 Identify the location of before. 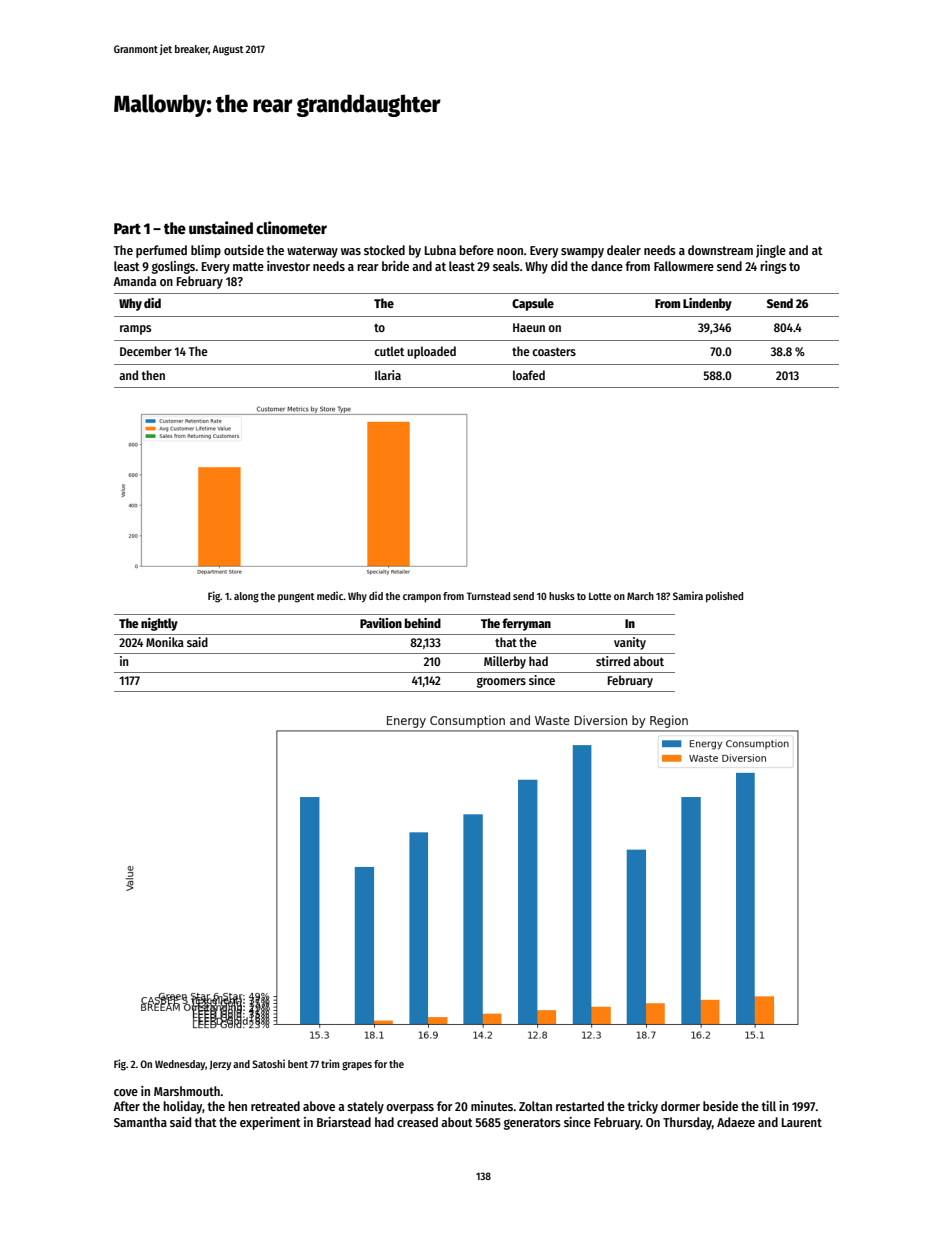
(476, 250).
